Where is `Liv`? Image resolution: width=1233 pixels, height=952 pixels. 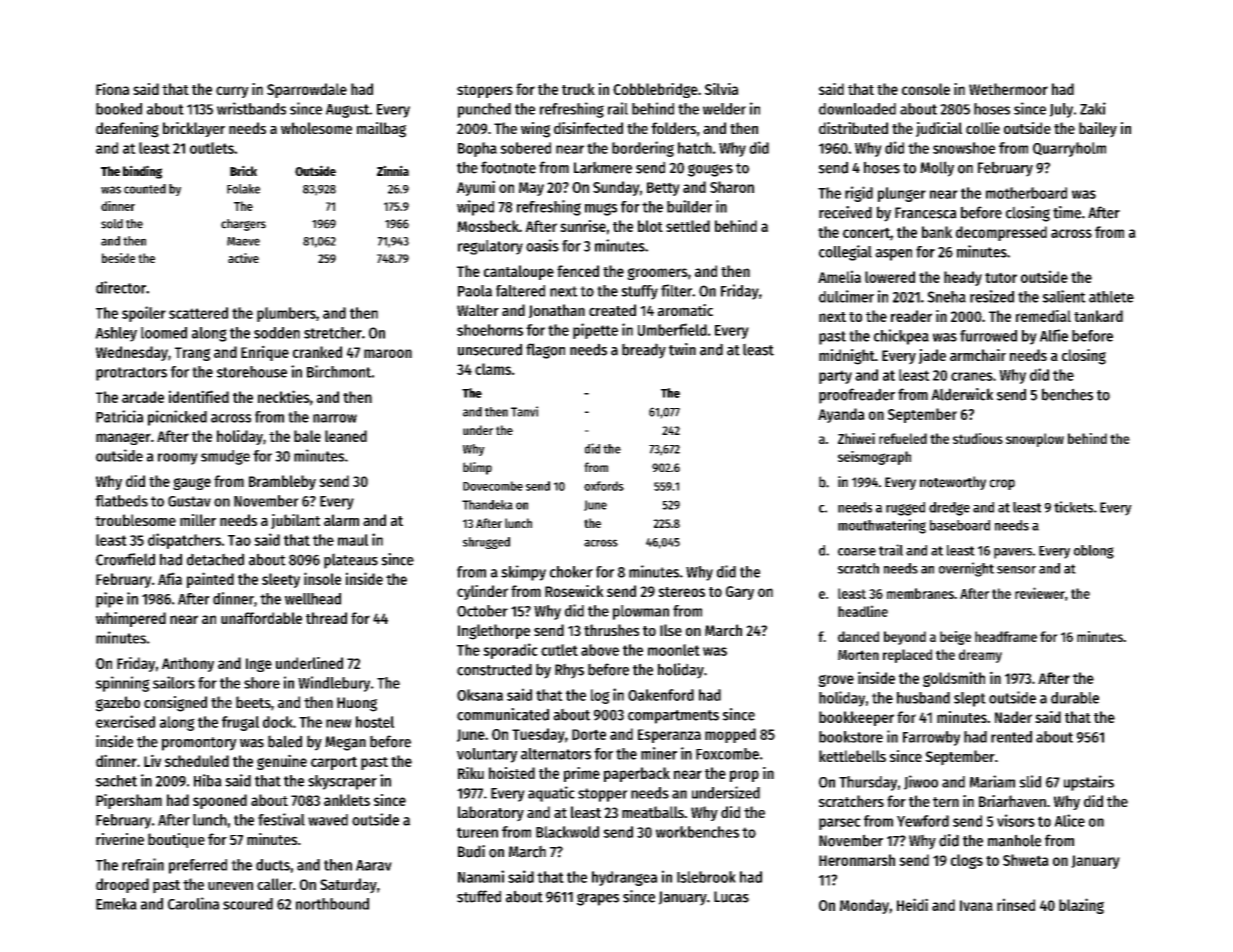 Liv is located at coordinates (152, 760).
